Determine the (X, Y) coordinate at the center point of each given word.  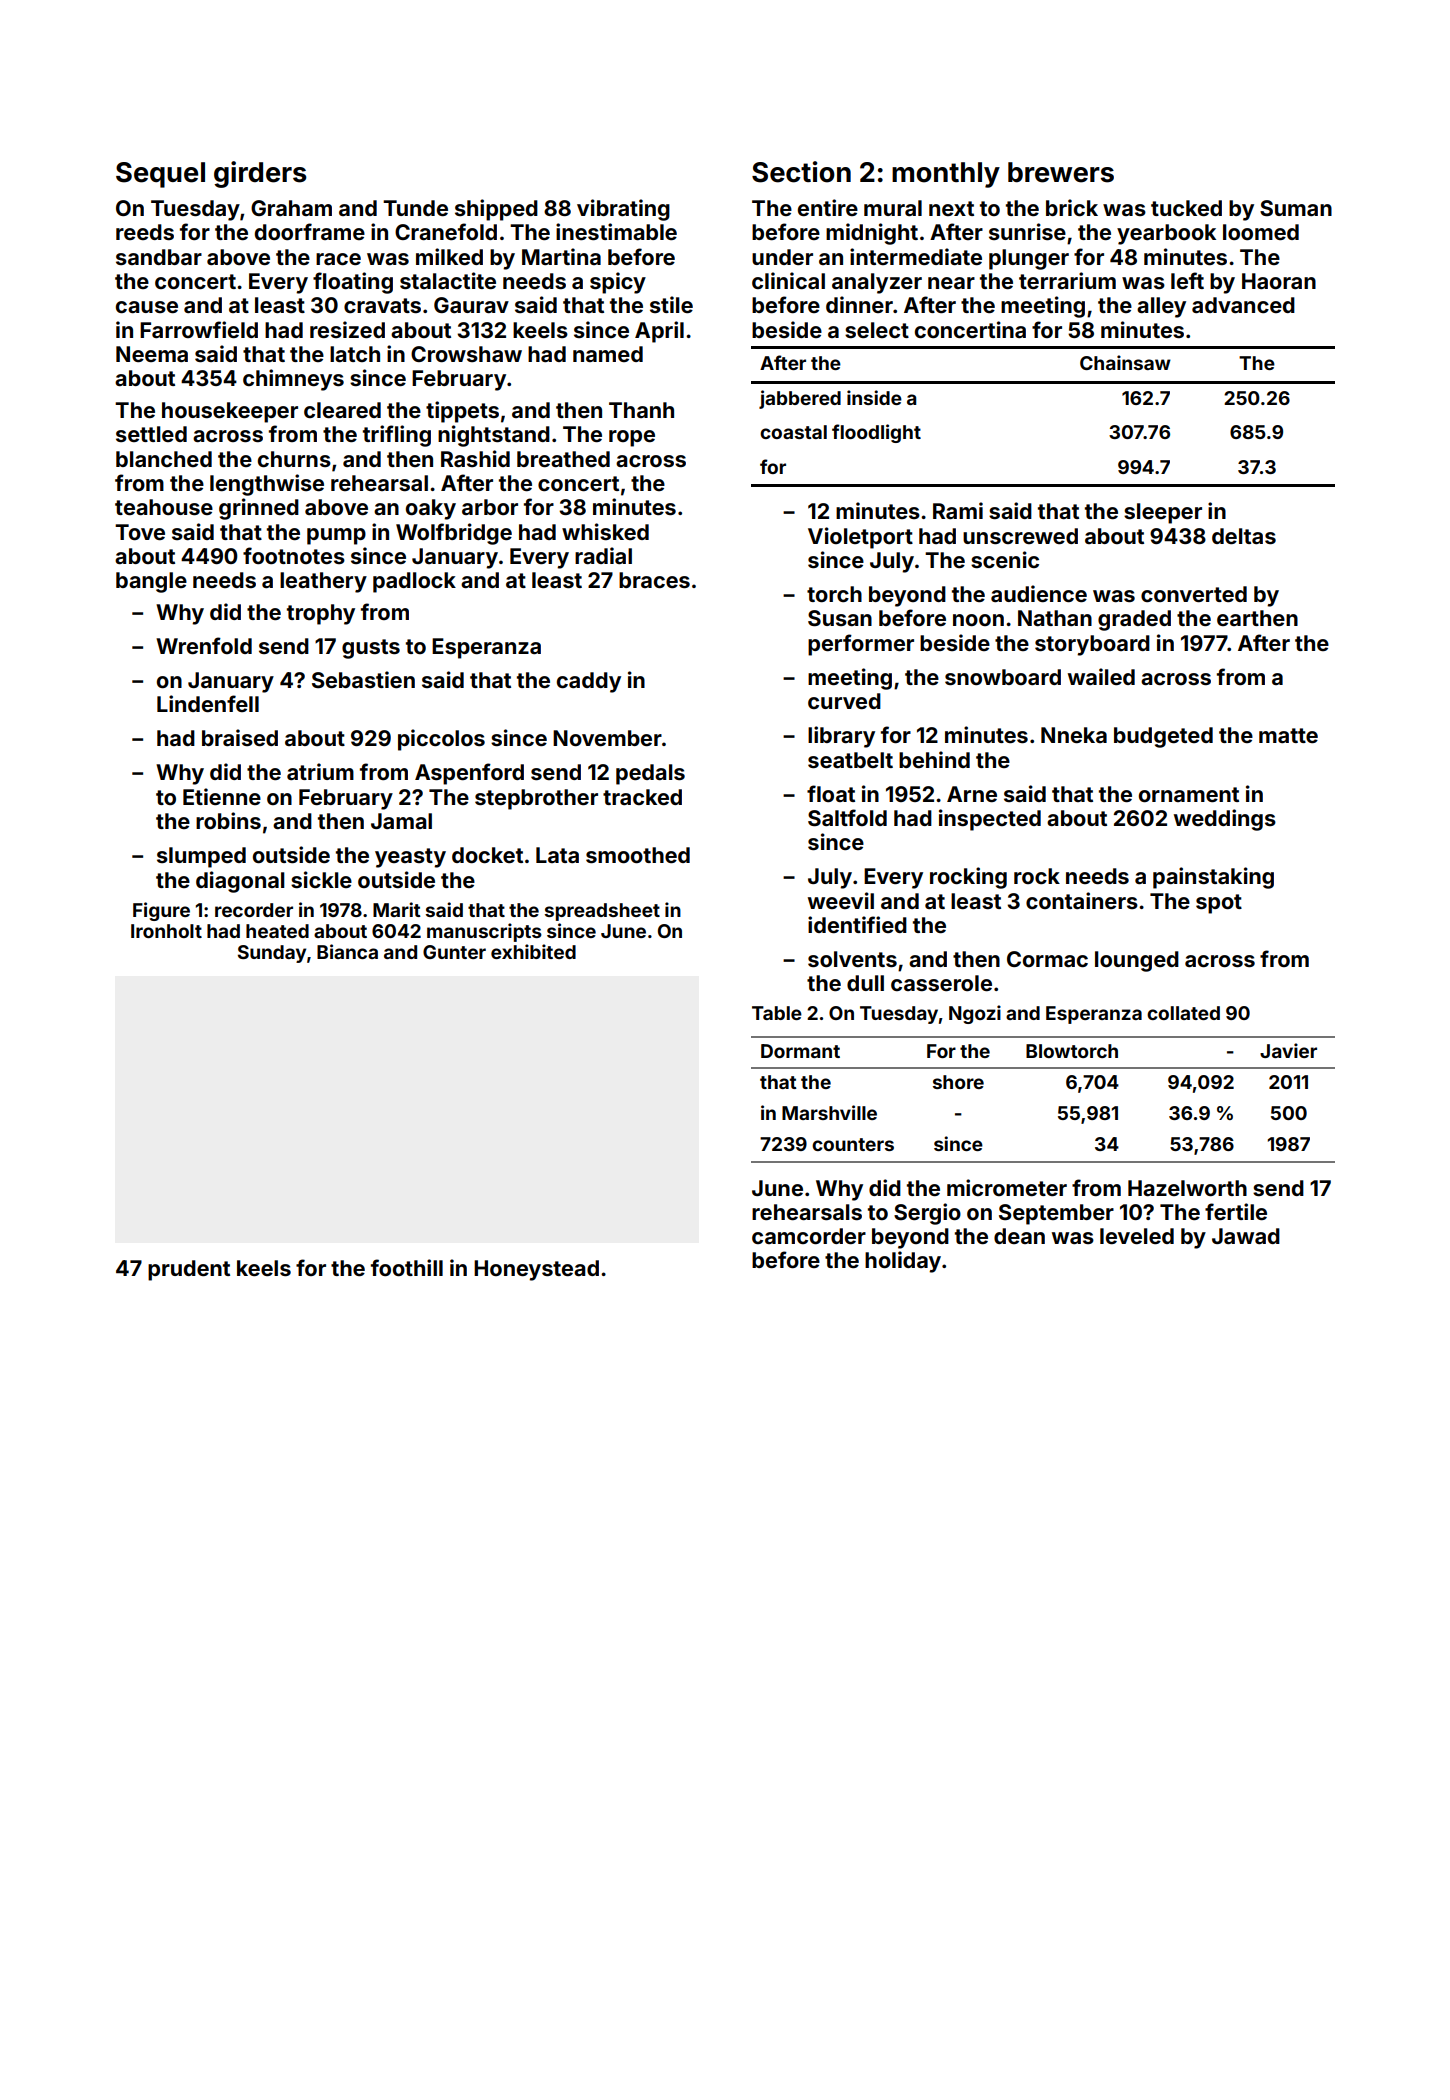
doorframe (310, 231)
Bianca (347, 951)
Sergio (927, 1214)
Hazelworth (1187, 1188)
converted (1194, 594)
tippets (462, 412)
